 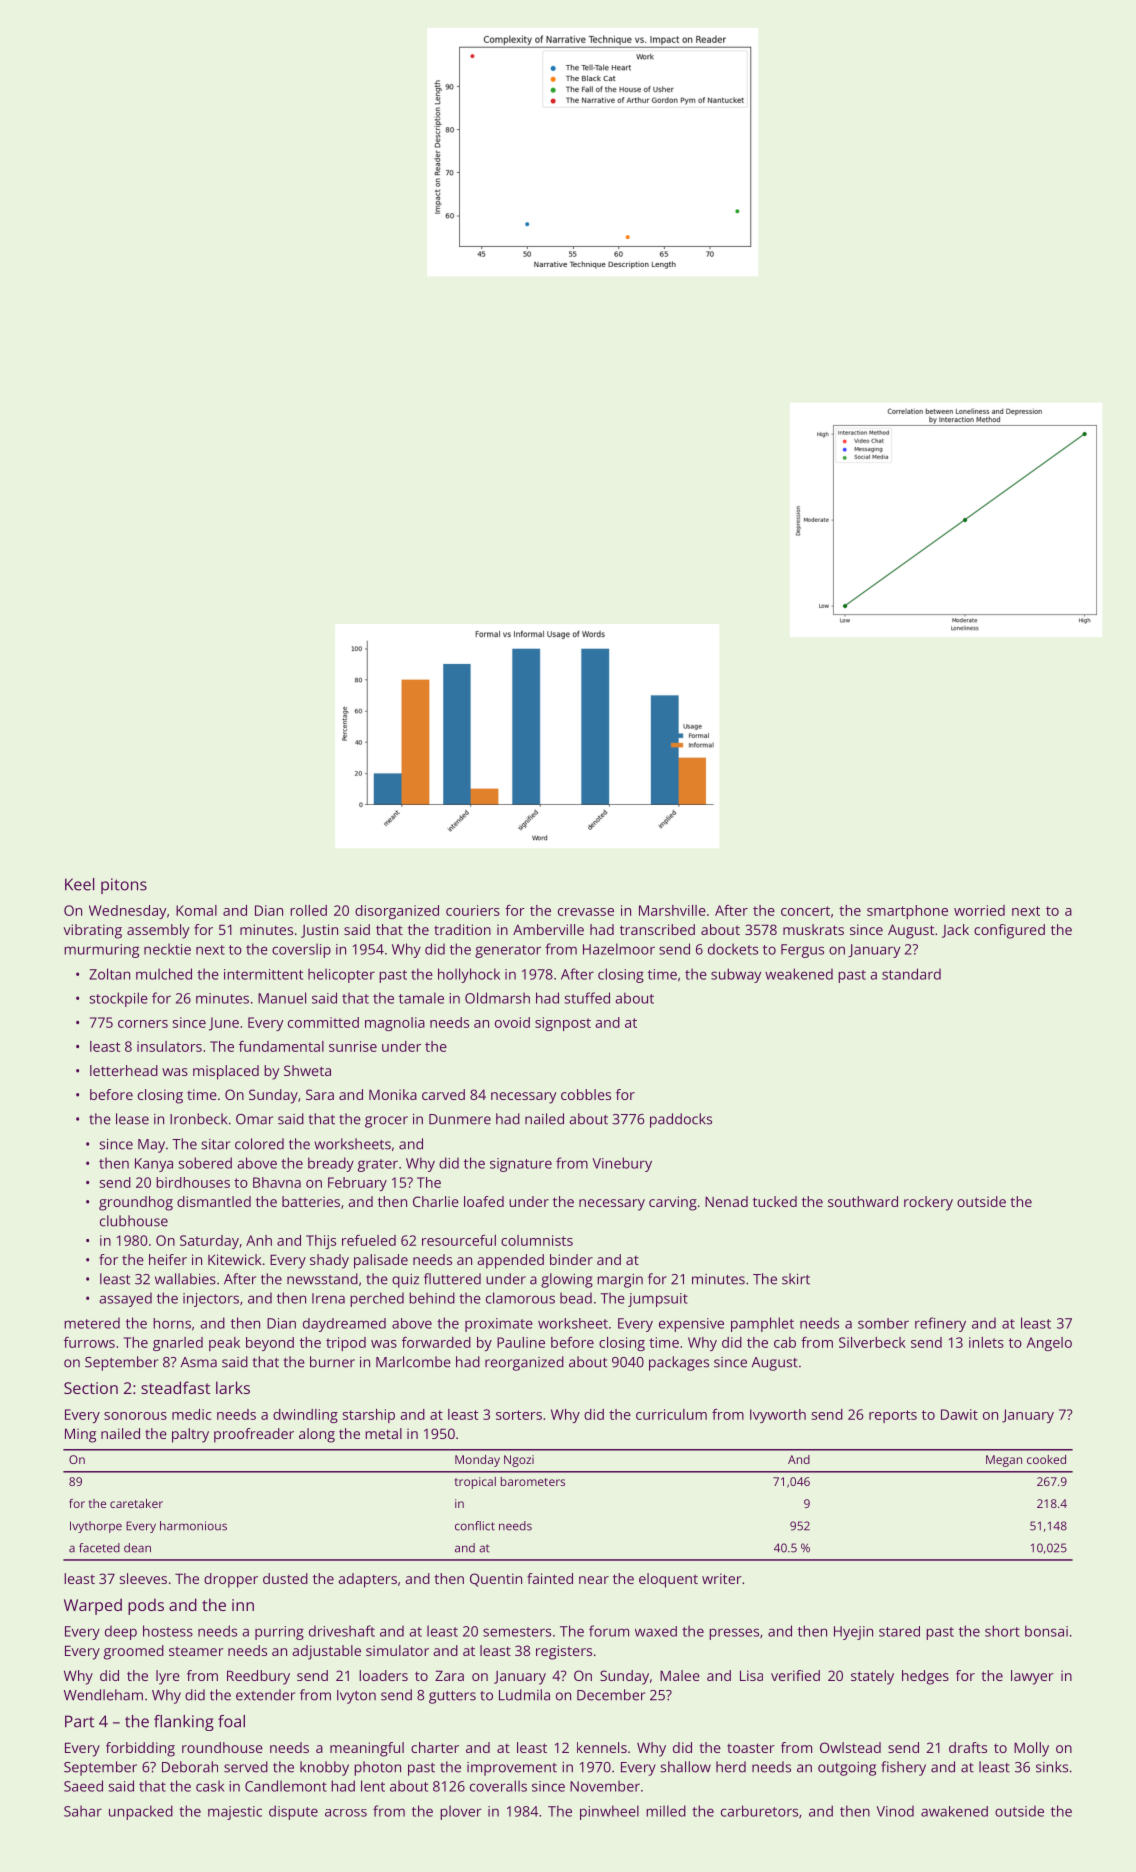 What do you see at coordinates (736, 975) in the screenshot?
I see `subway` at bounding box center [736, 975].
